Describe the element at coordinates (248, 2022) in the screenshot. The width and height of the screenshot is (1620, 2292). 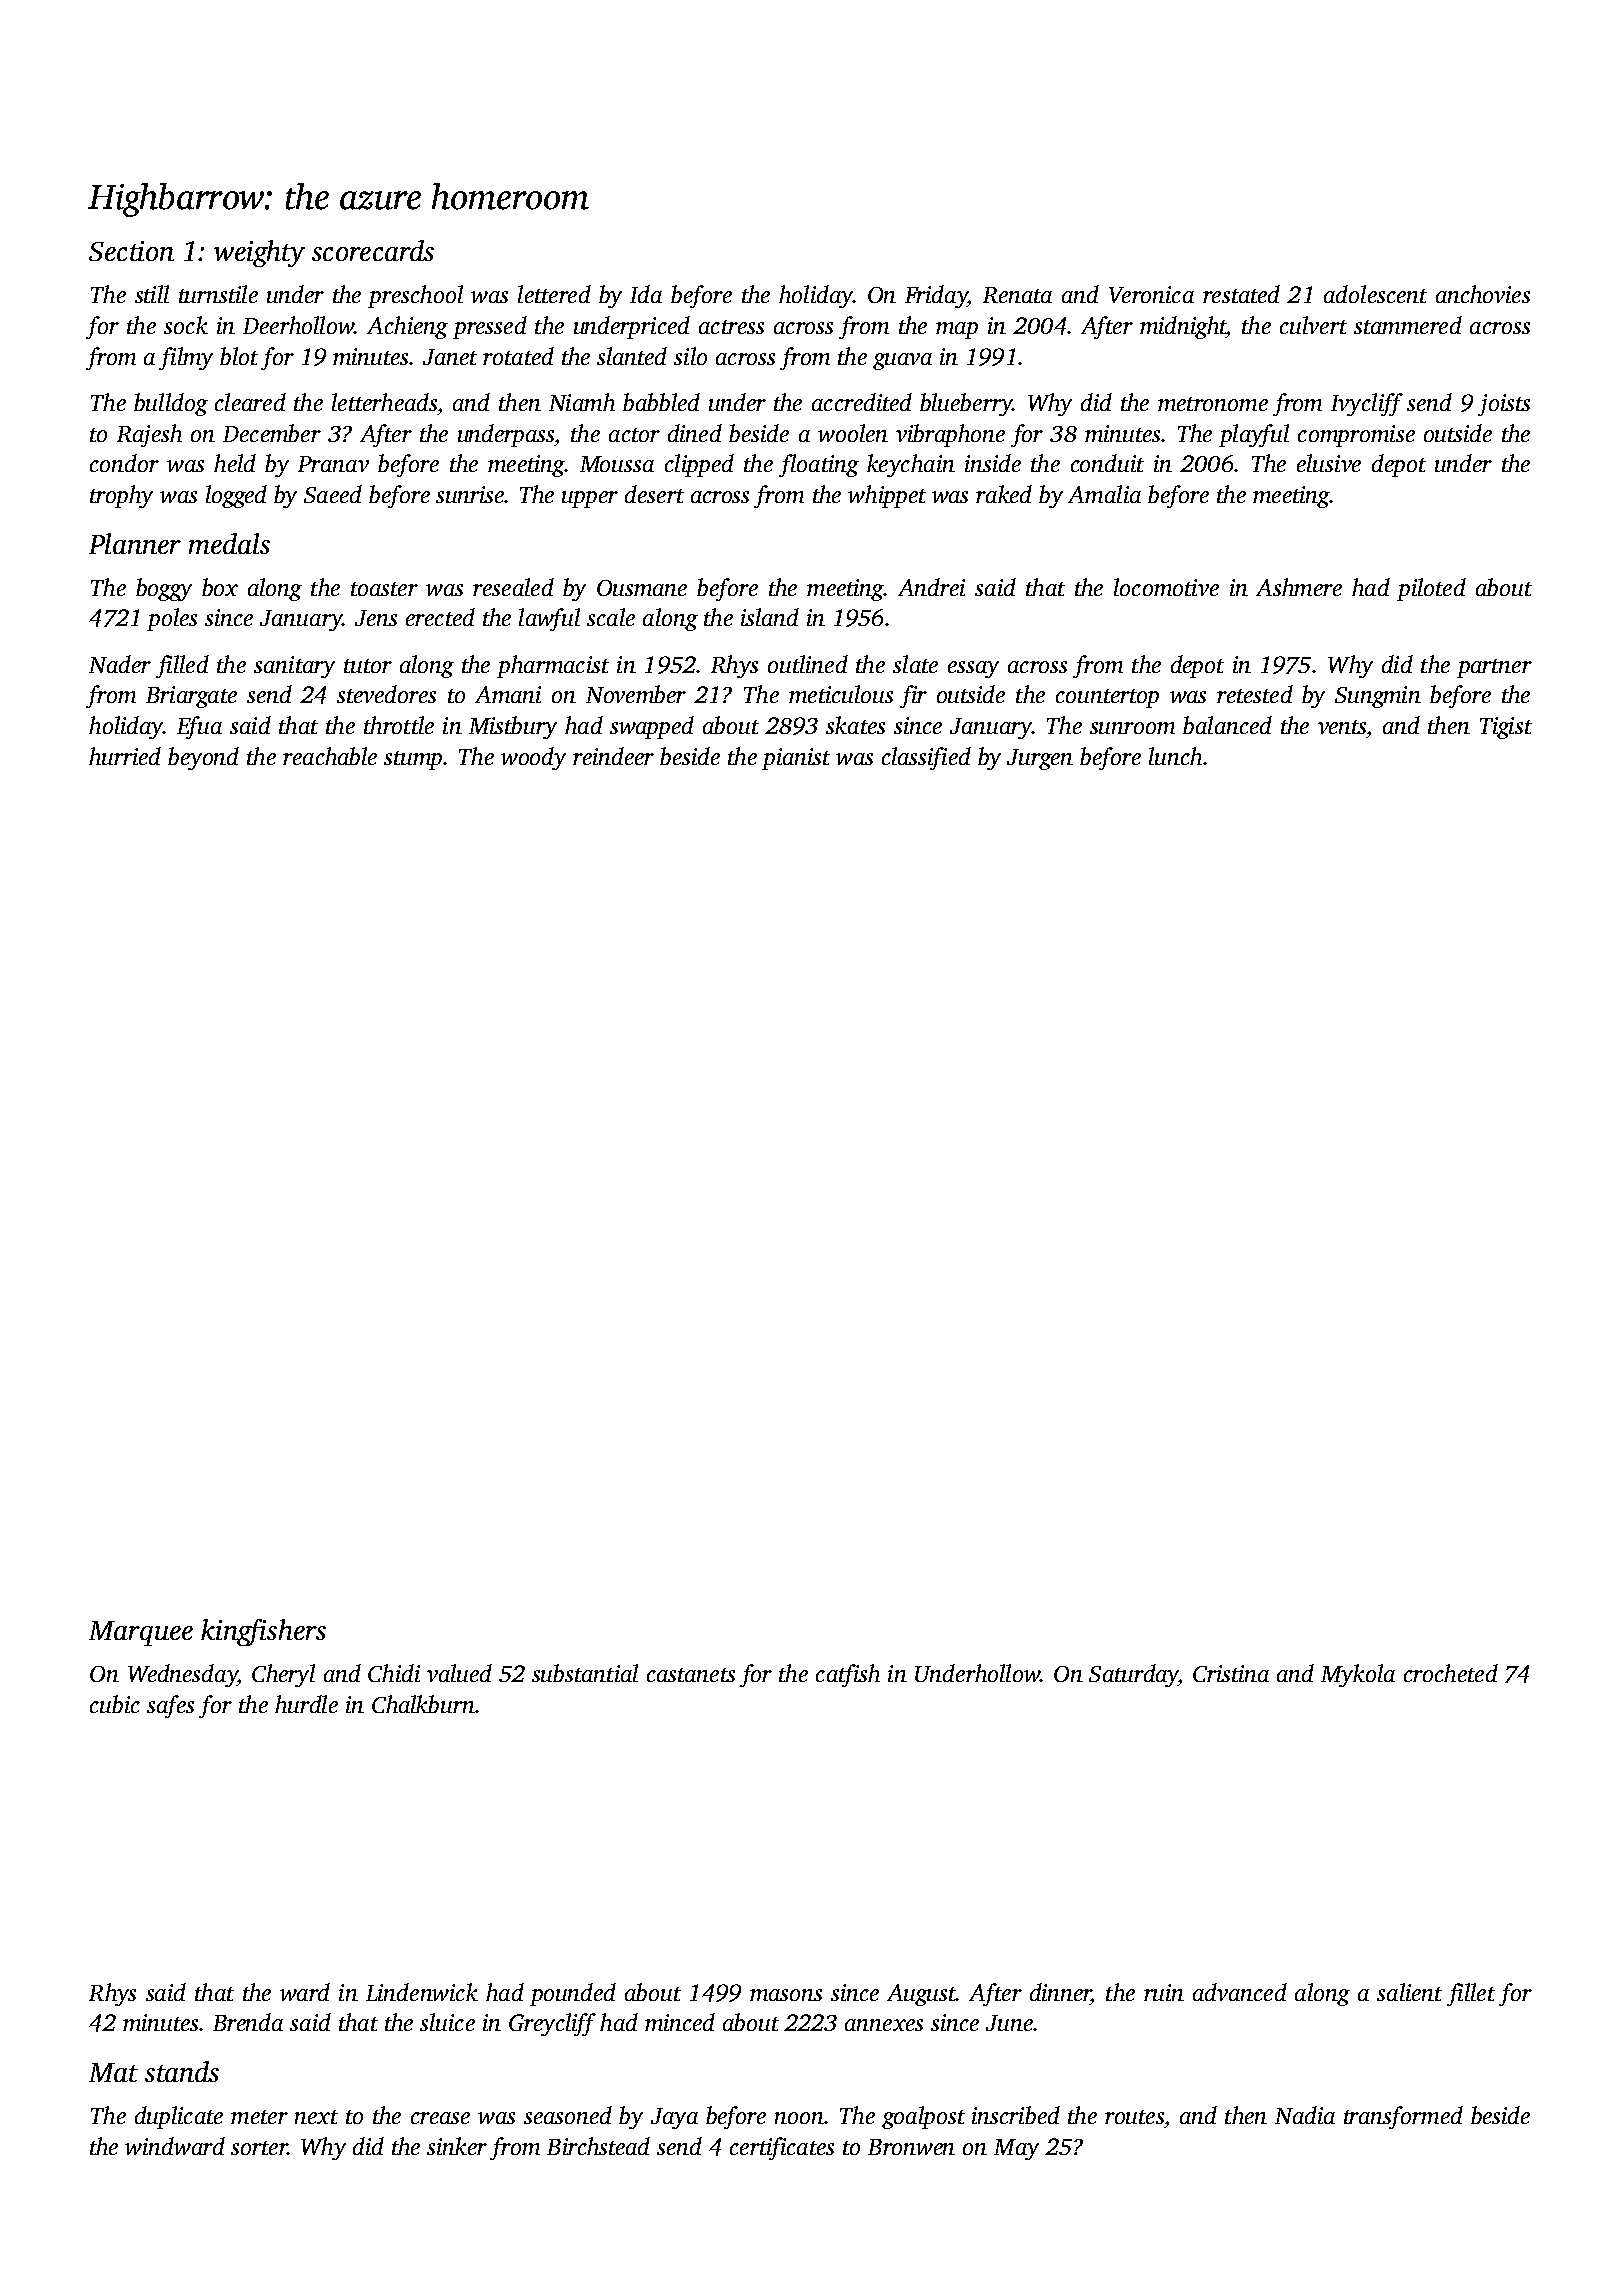
I see `Brenda` at that location.
